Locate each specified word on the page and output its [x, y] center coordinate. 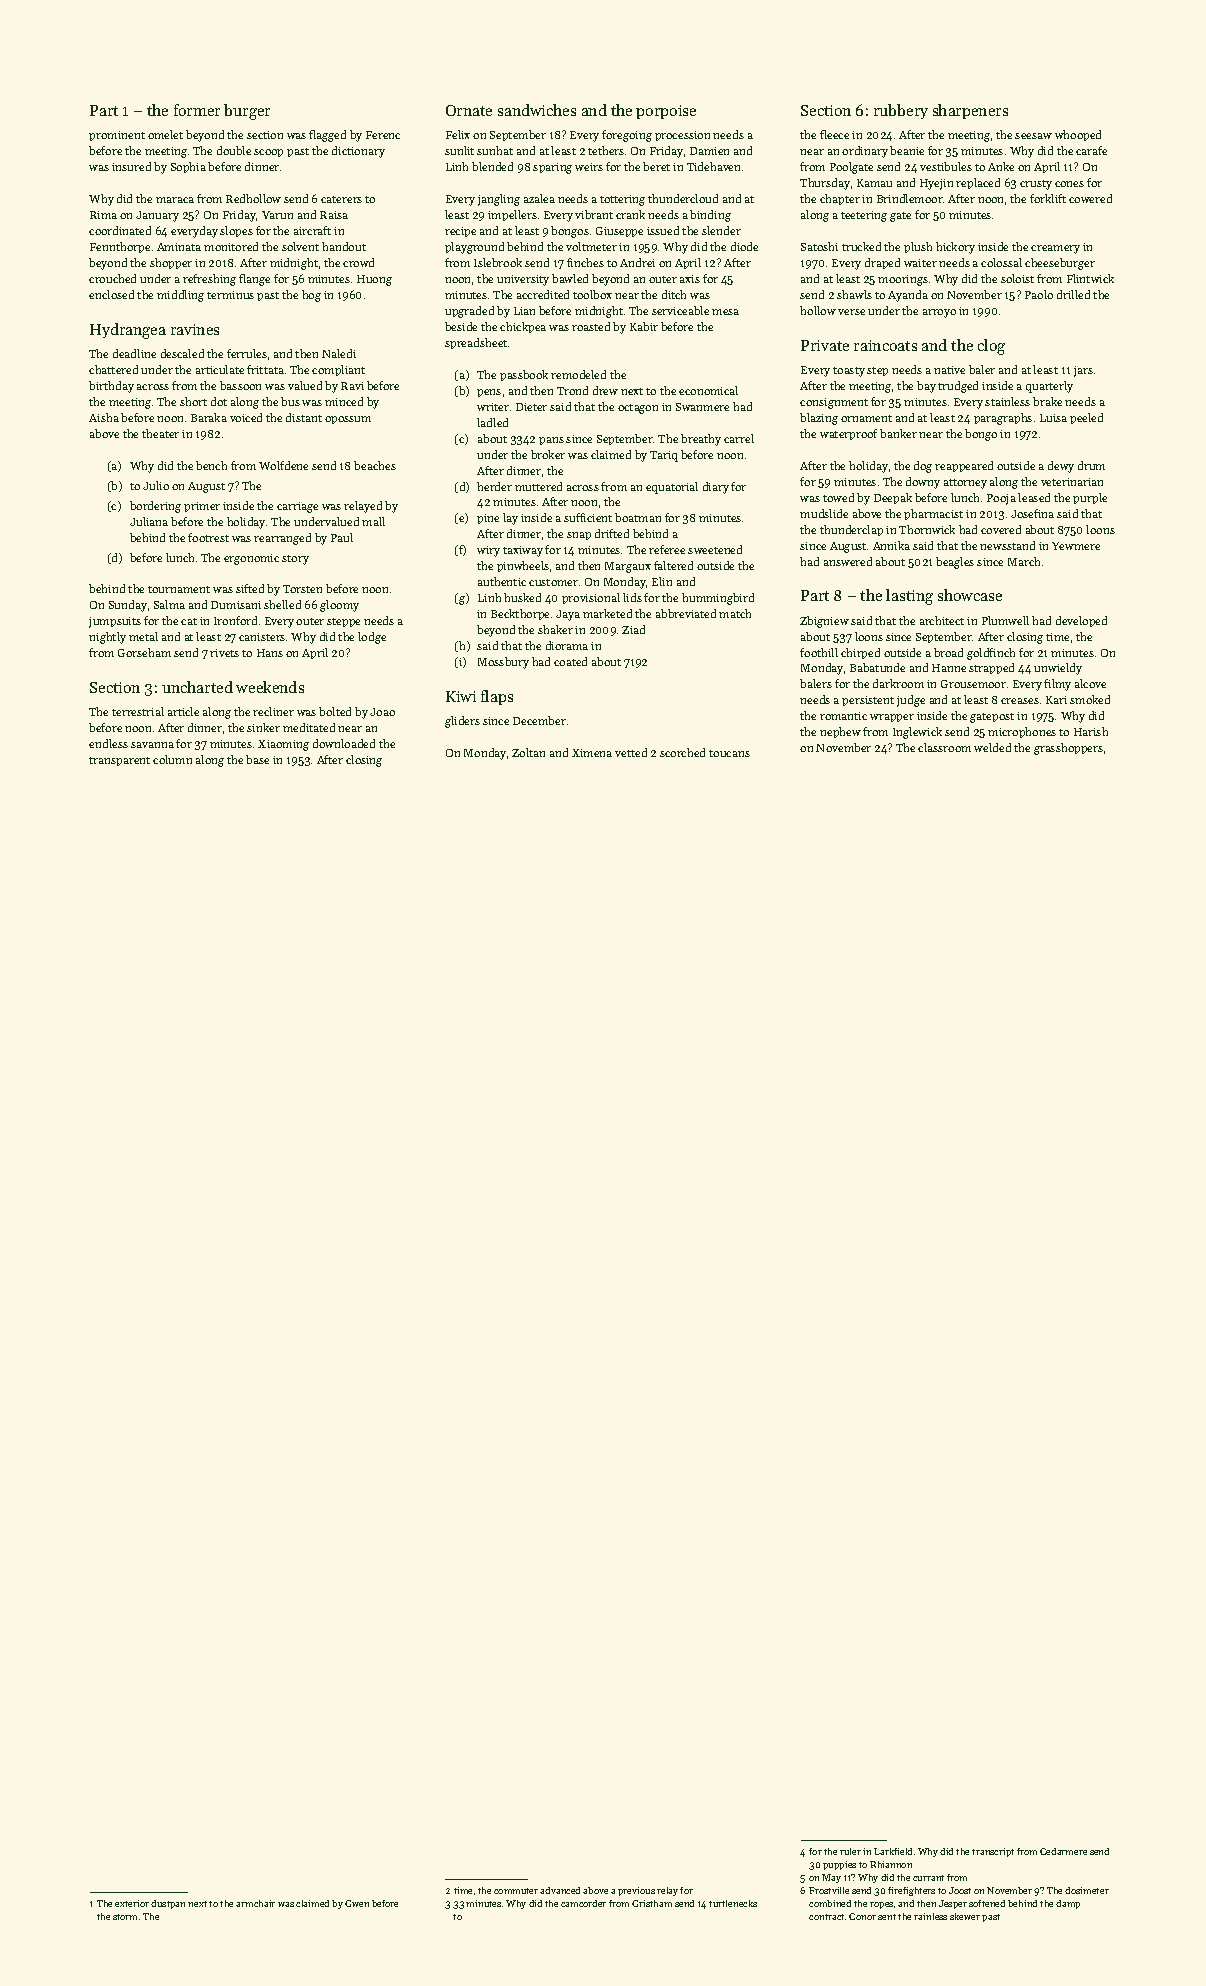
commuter [516, 1891]
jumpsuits [115, 622]
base [257, 759]
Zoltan [528, 752]
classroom [944, 747]
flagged [327, 136]
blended [492, 166]
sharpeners [970, 111]
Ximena [592, 753]
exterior [132, 1903]
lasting [909, 597]
